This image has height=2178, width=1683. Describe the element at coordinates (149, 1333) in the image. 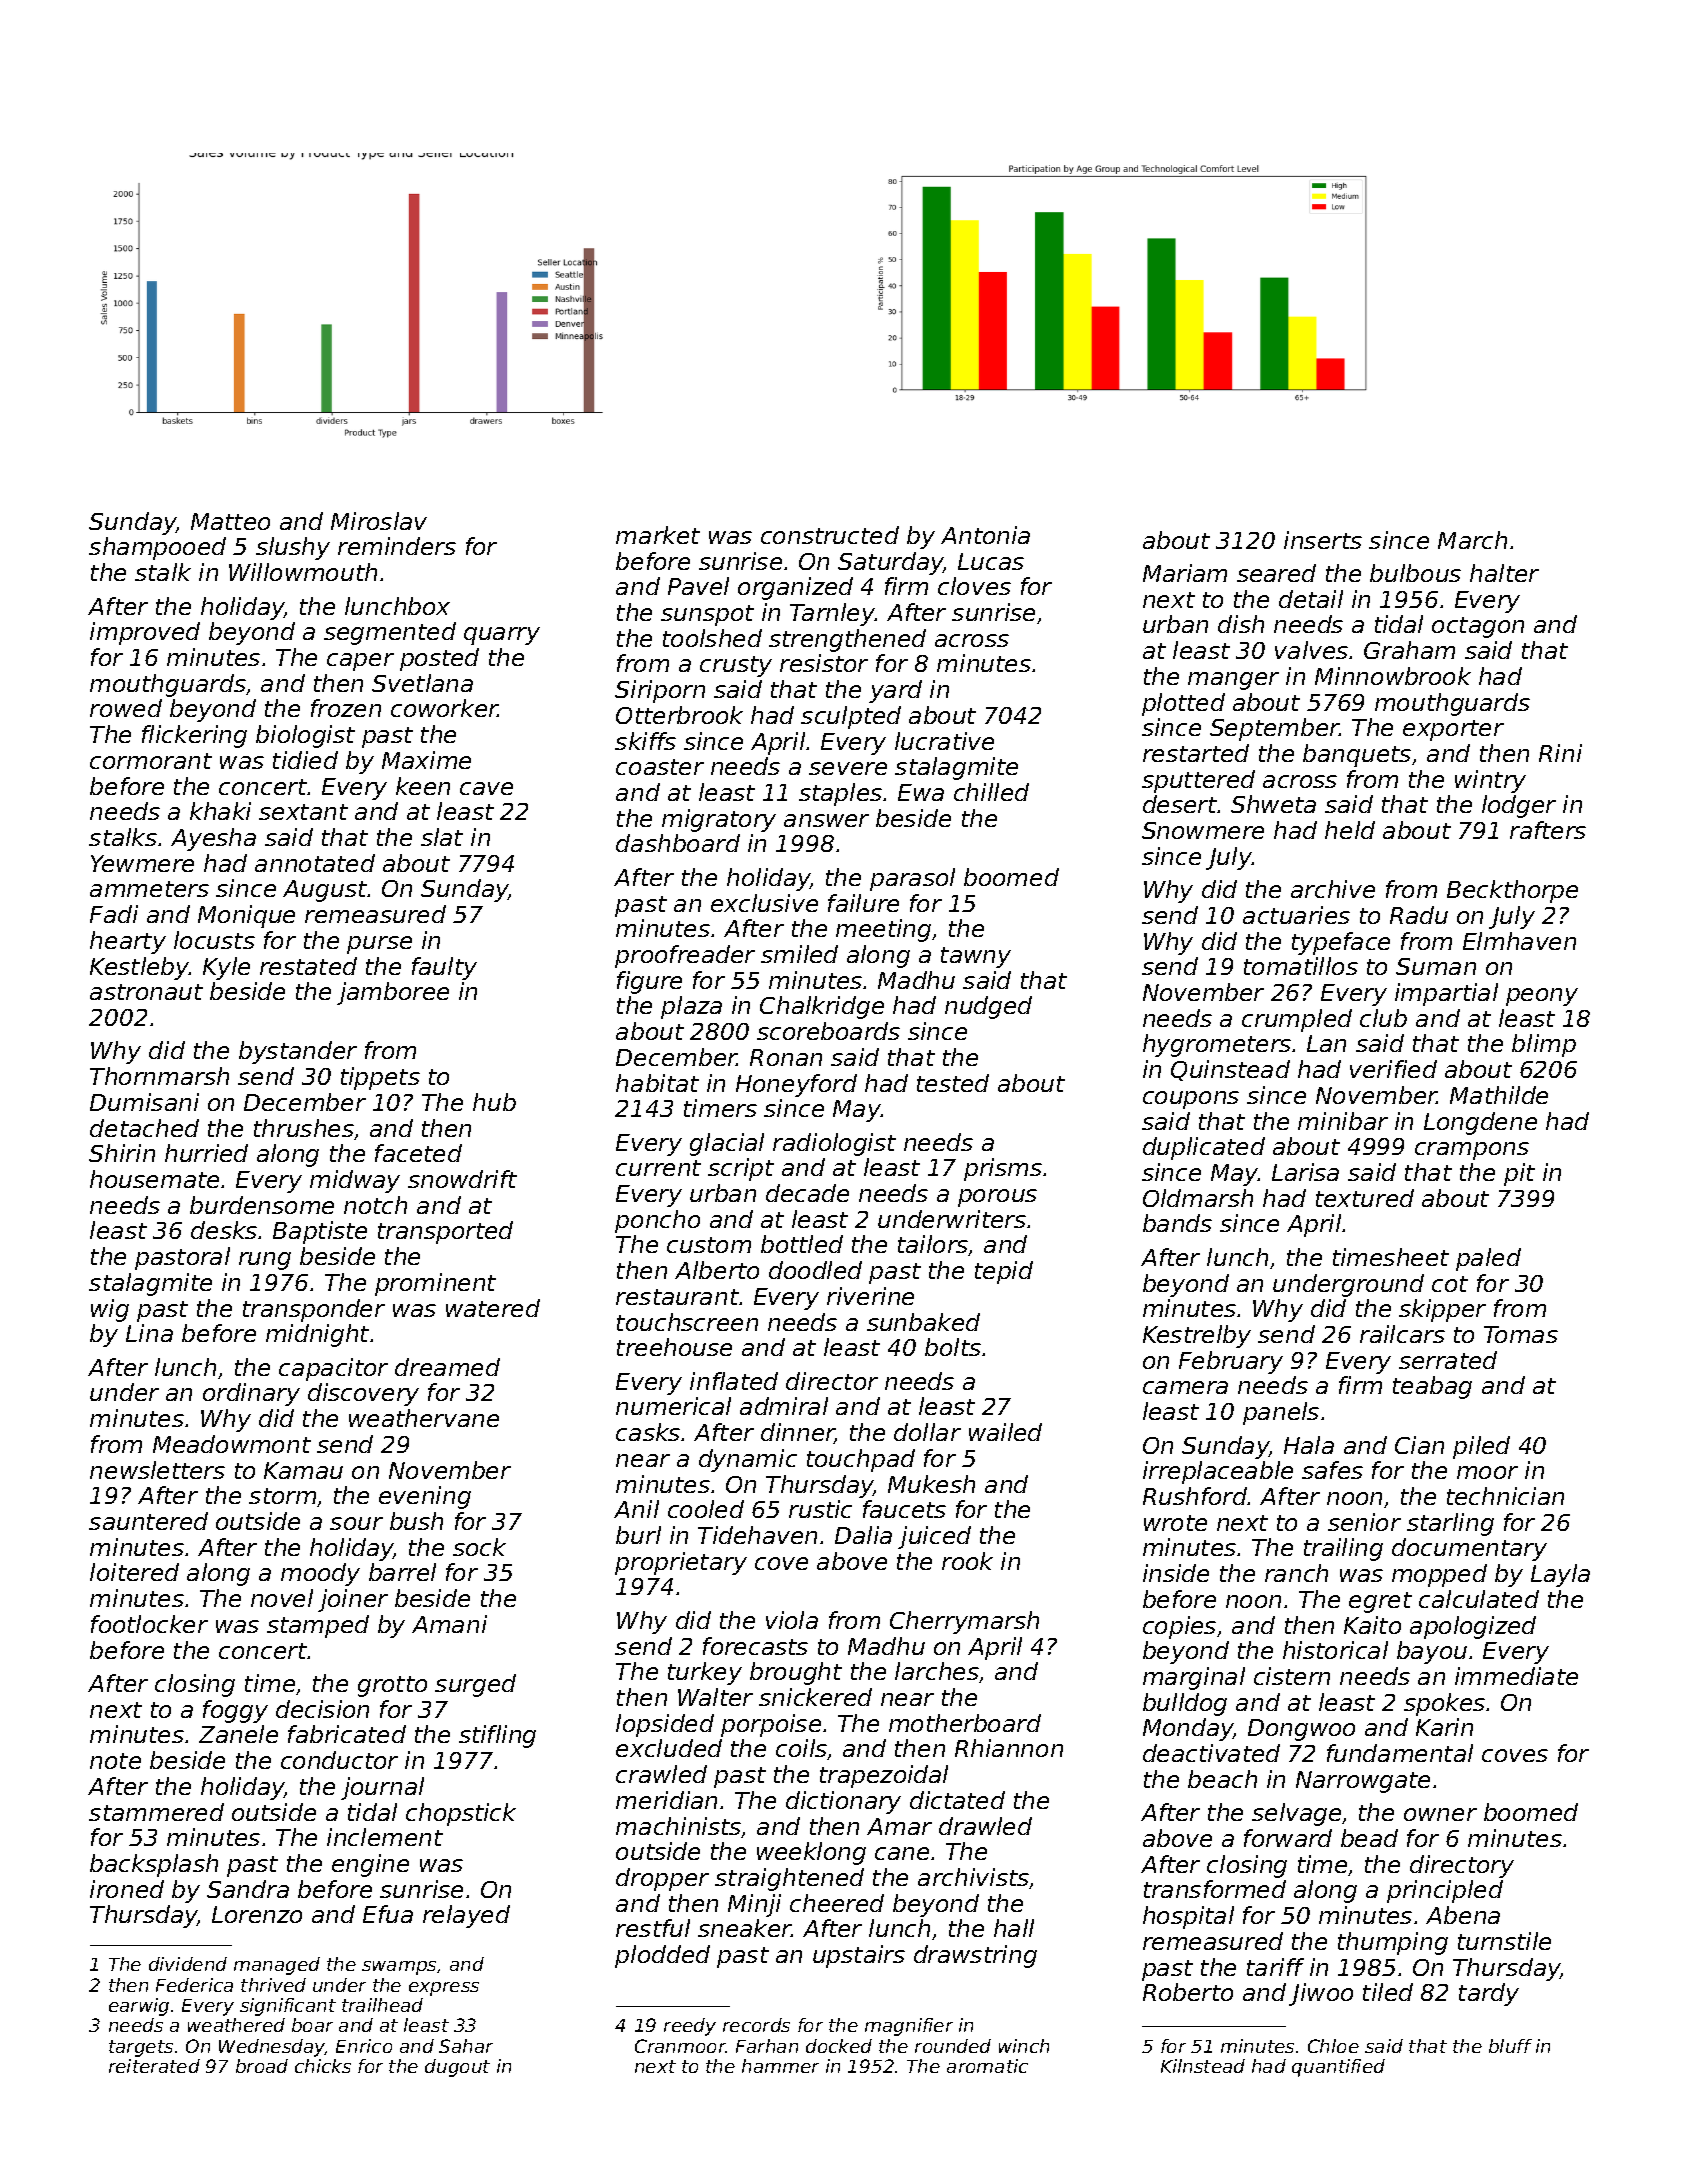

I see `Lina` at that location.
